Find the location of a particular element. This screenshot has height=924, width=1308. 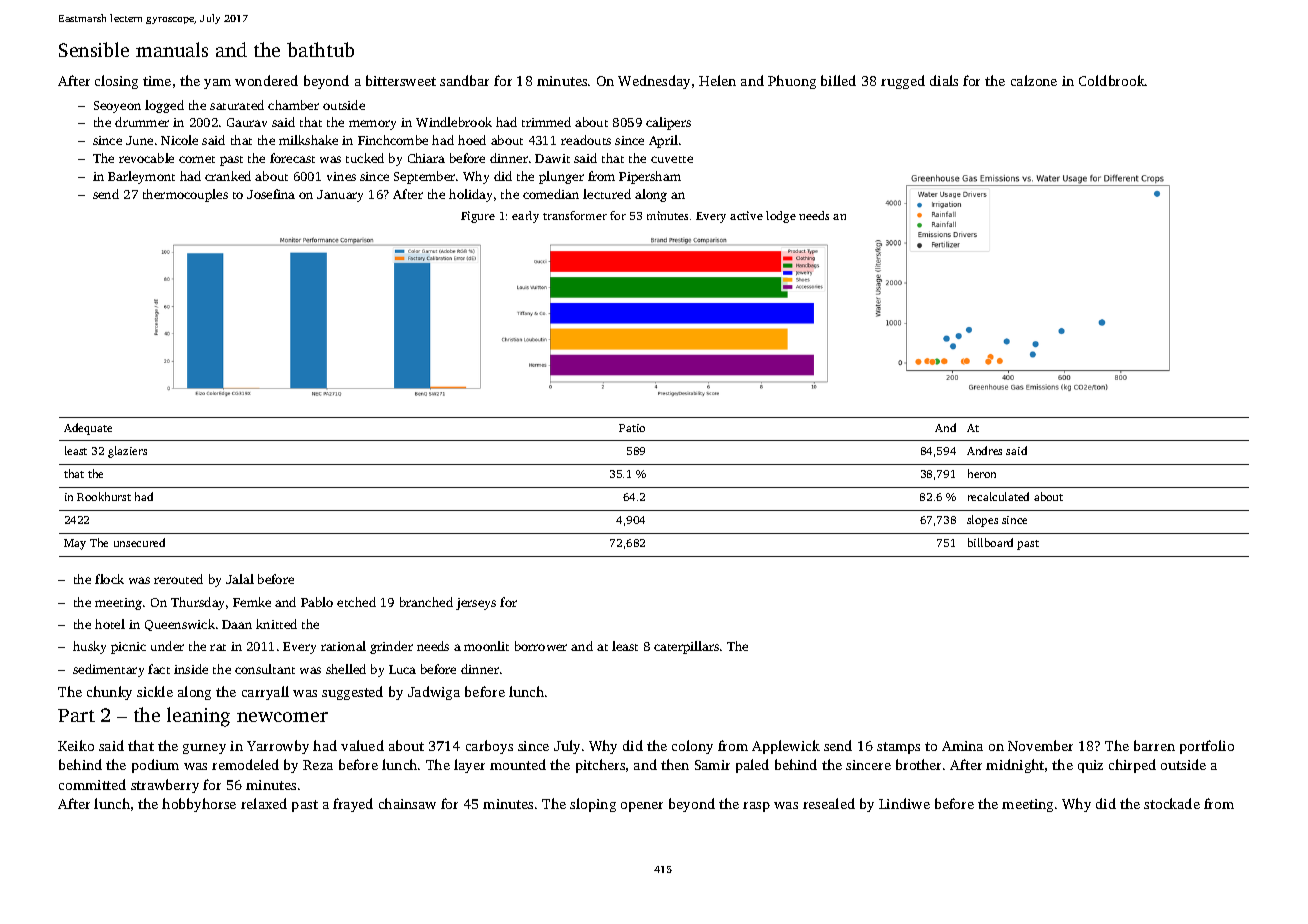

thermocouples is located at coordinates (185, 195).
